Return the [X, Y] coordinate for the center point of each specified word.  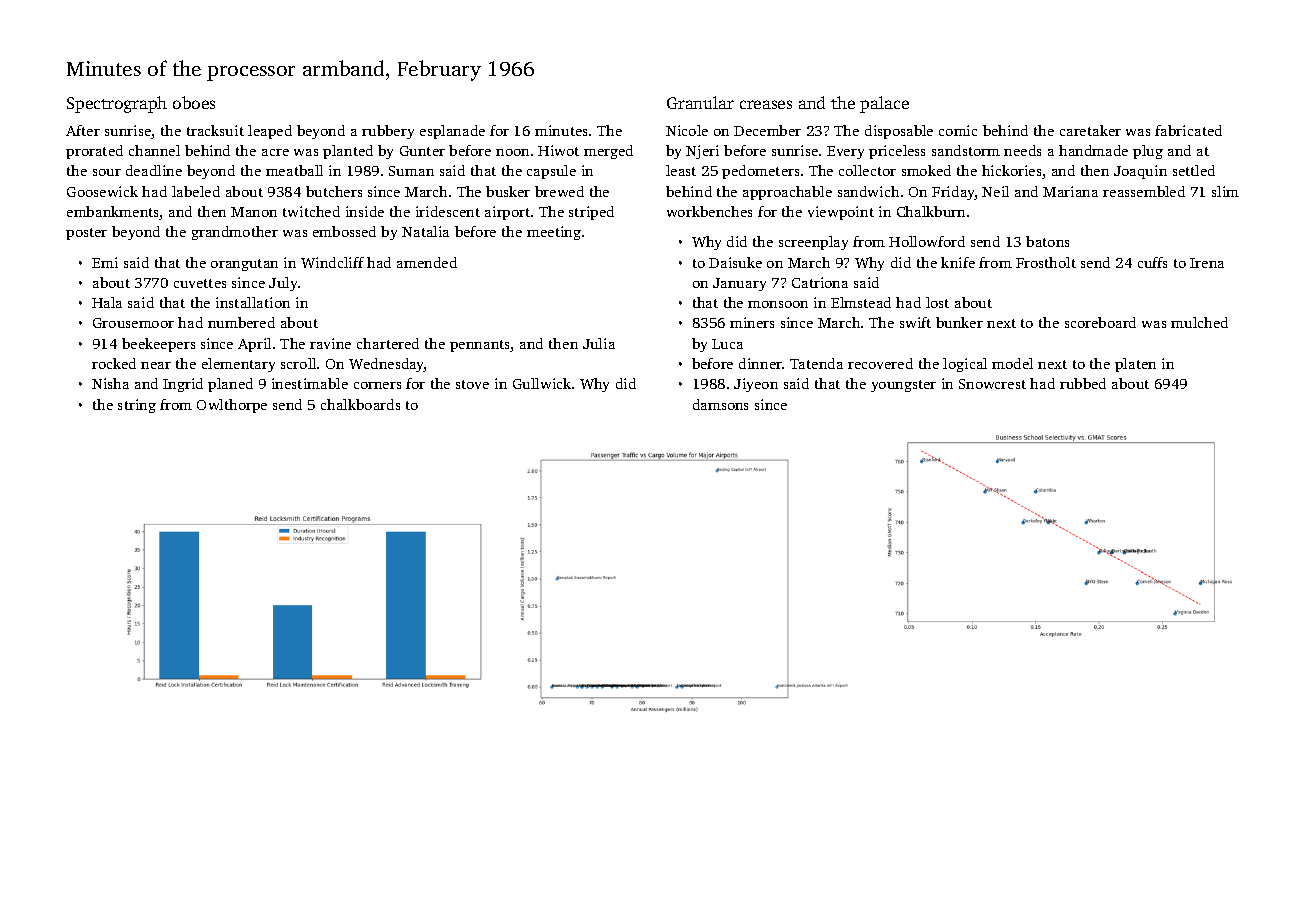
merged [608, 152]
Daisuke [735, 262]
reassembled [1144, 191]
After [83, 130]
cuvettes [200, 283]
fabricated [1188, 130]
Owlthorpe [232, 406]
